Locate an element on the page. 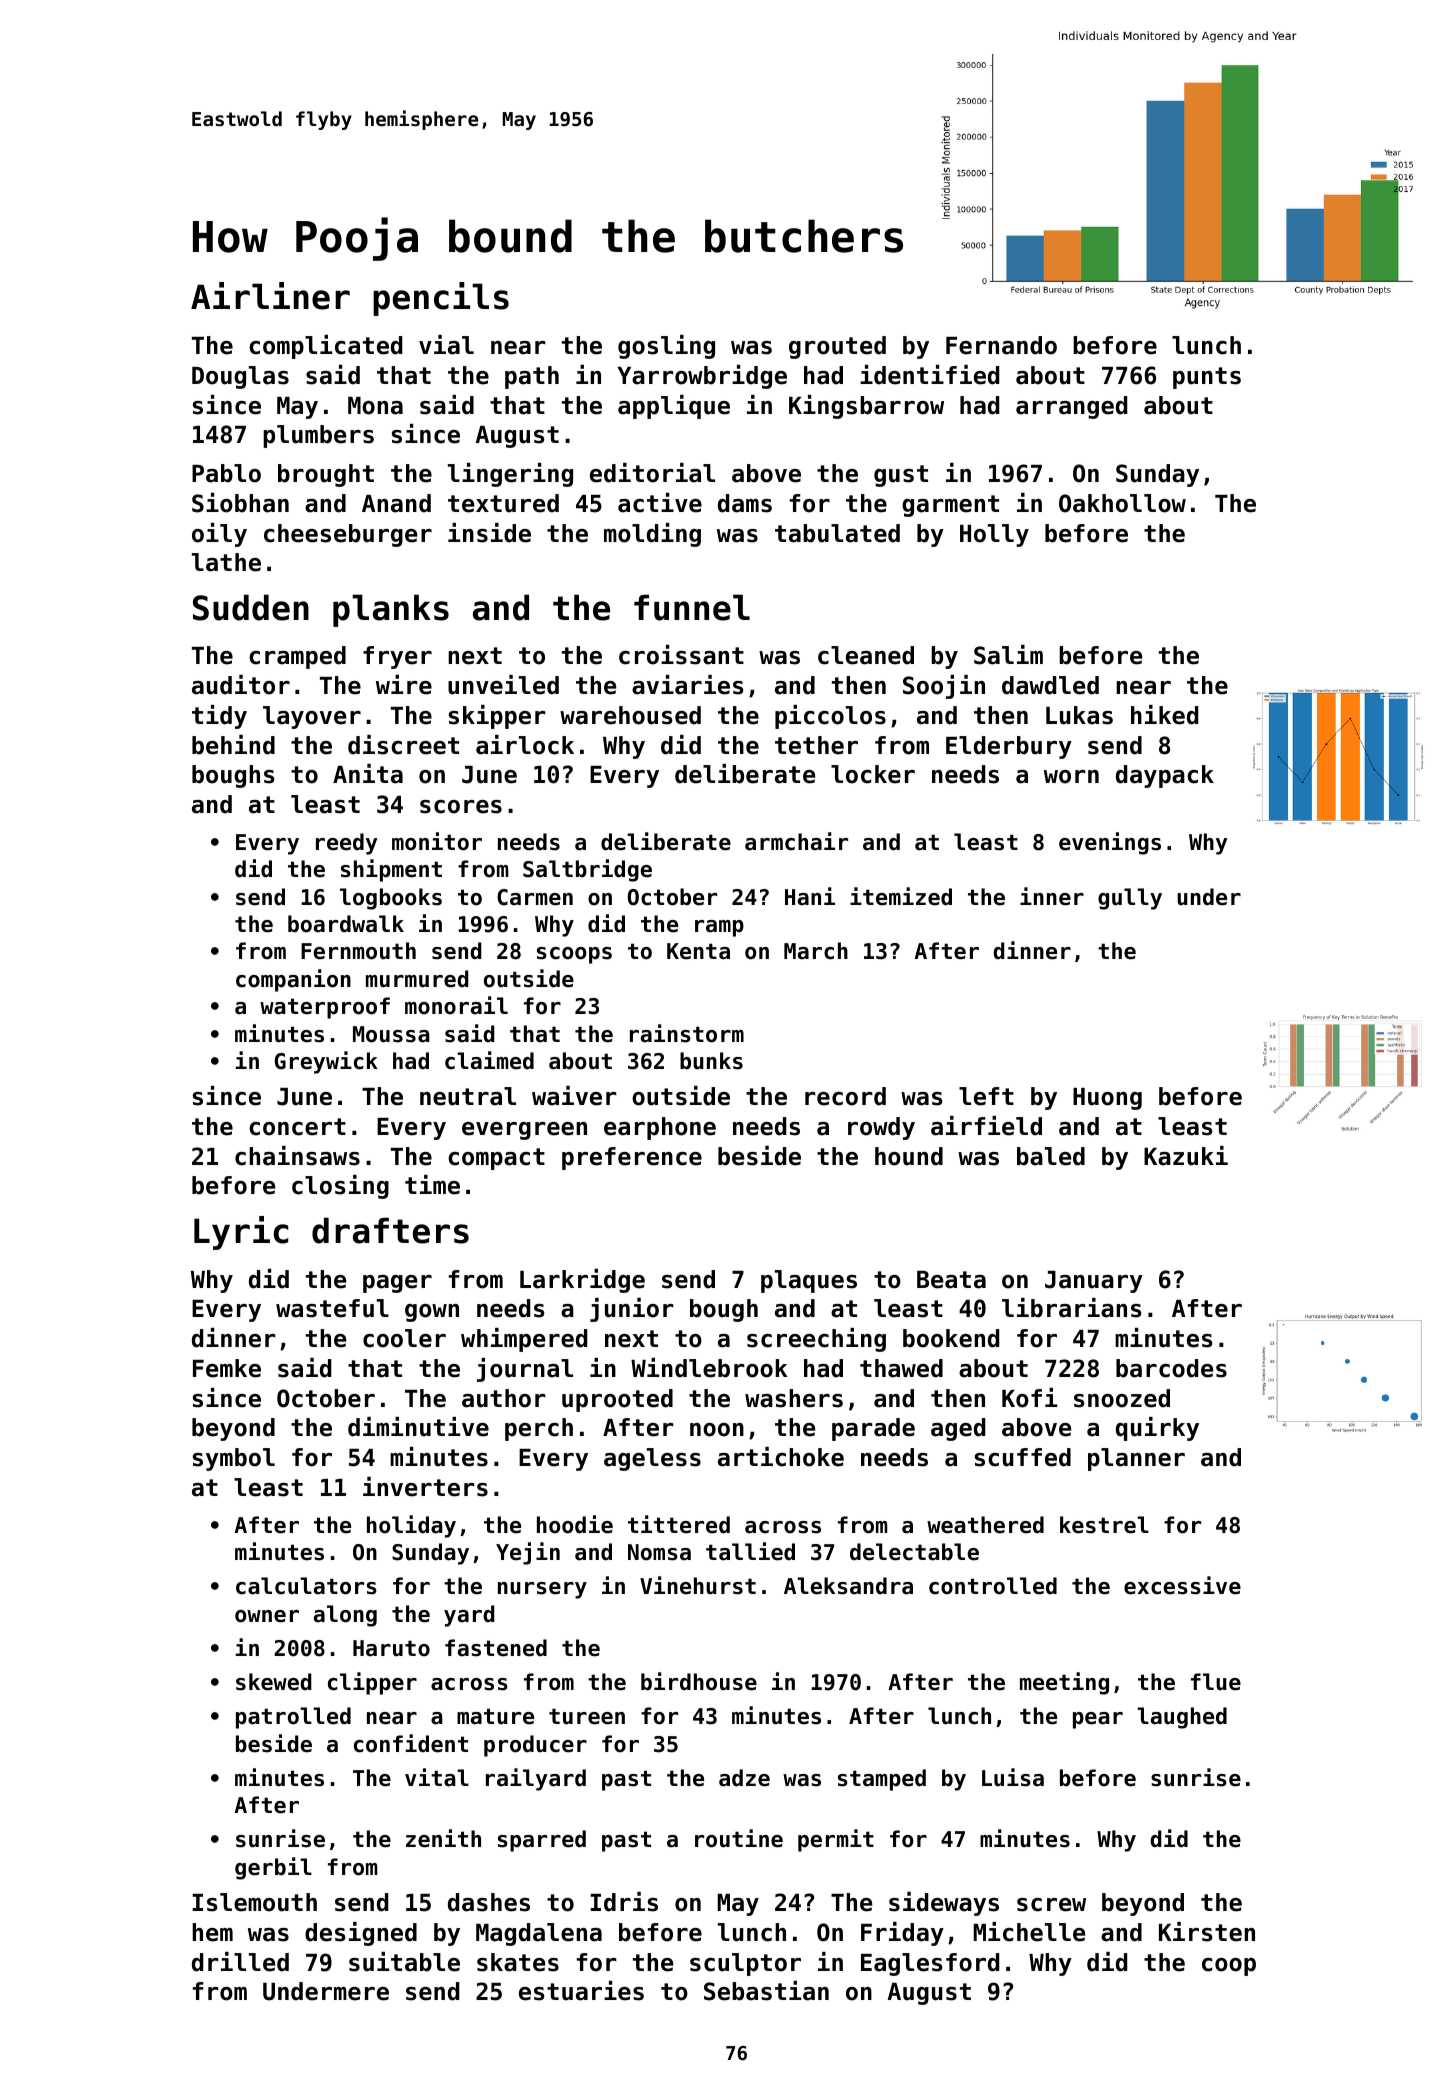 This page has height=2100, width=1450. drilled is located at coordinates (240, 1962).
